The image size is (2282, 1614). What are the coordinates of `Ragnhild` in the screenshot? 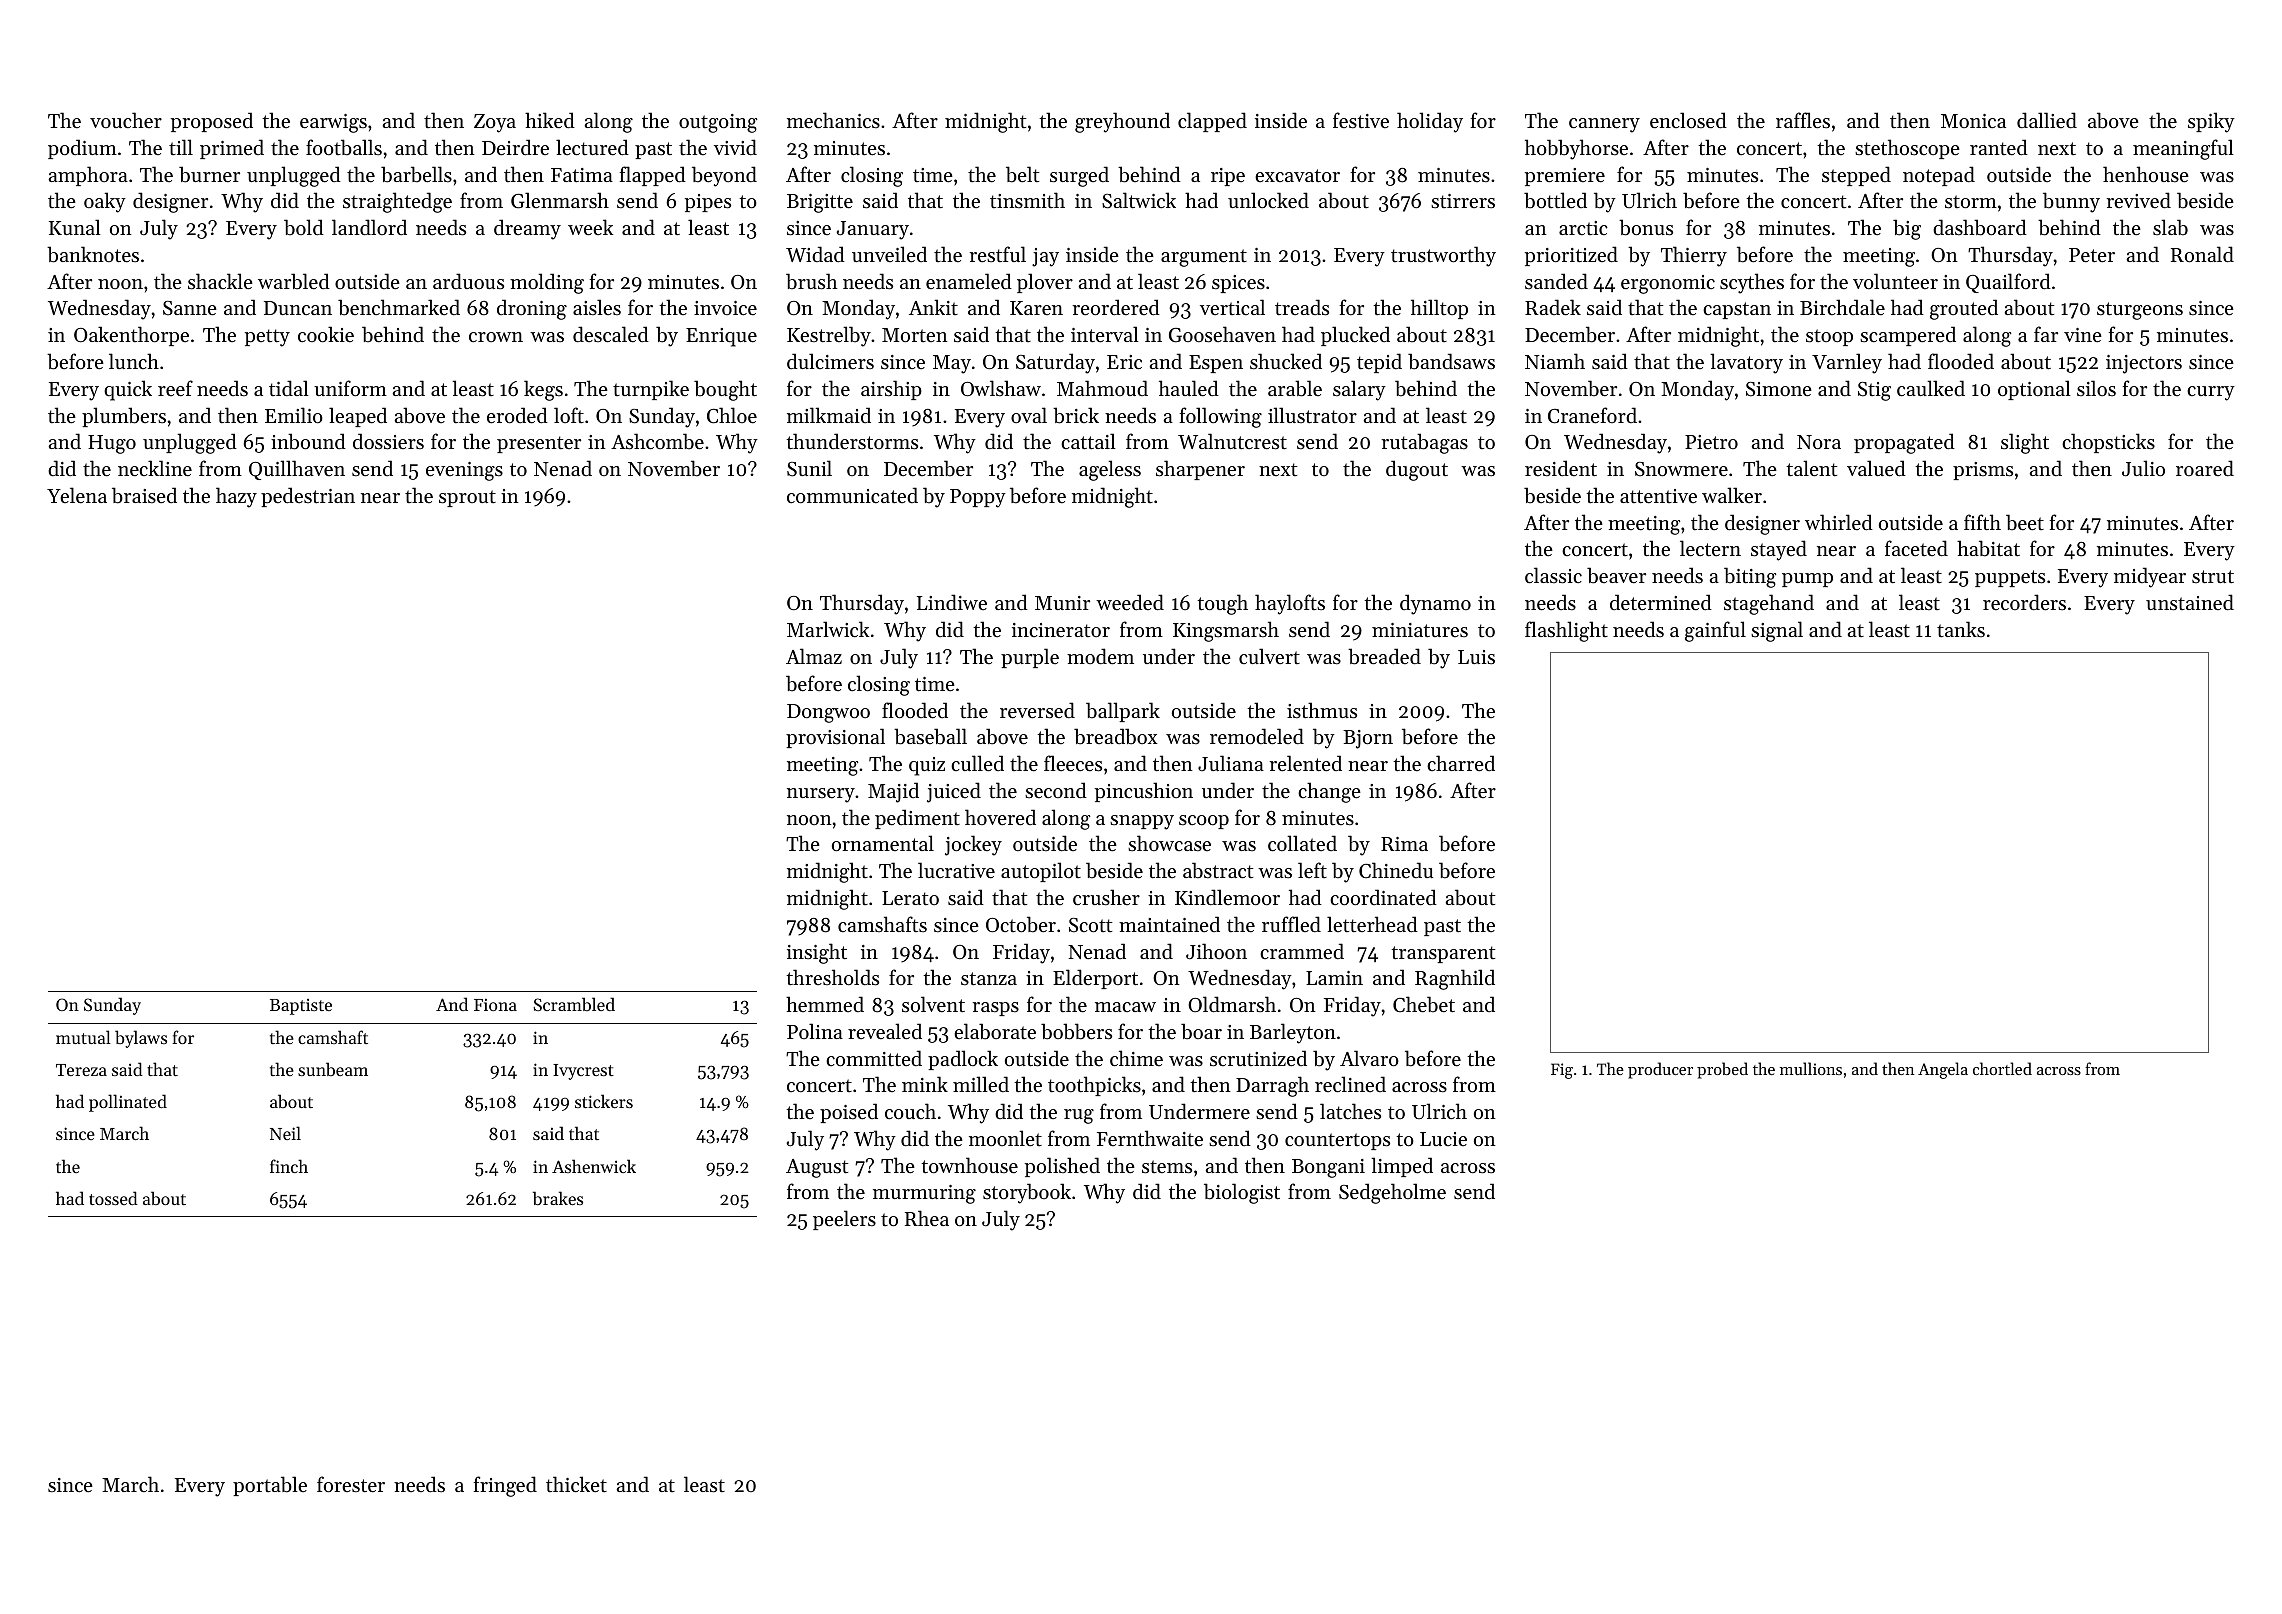 It's located at (1455, 979).
